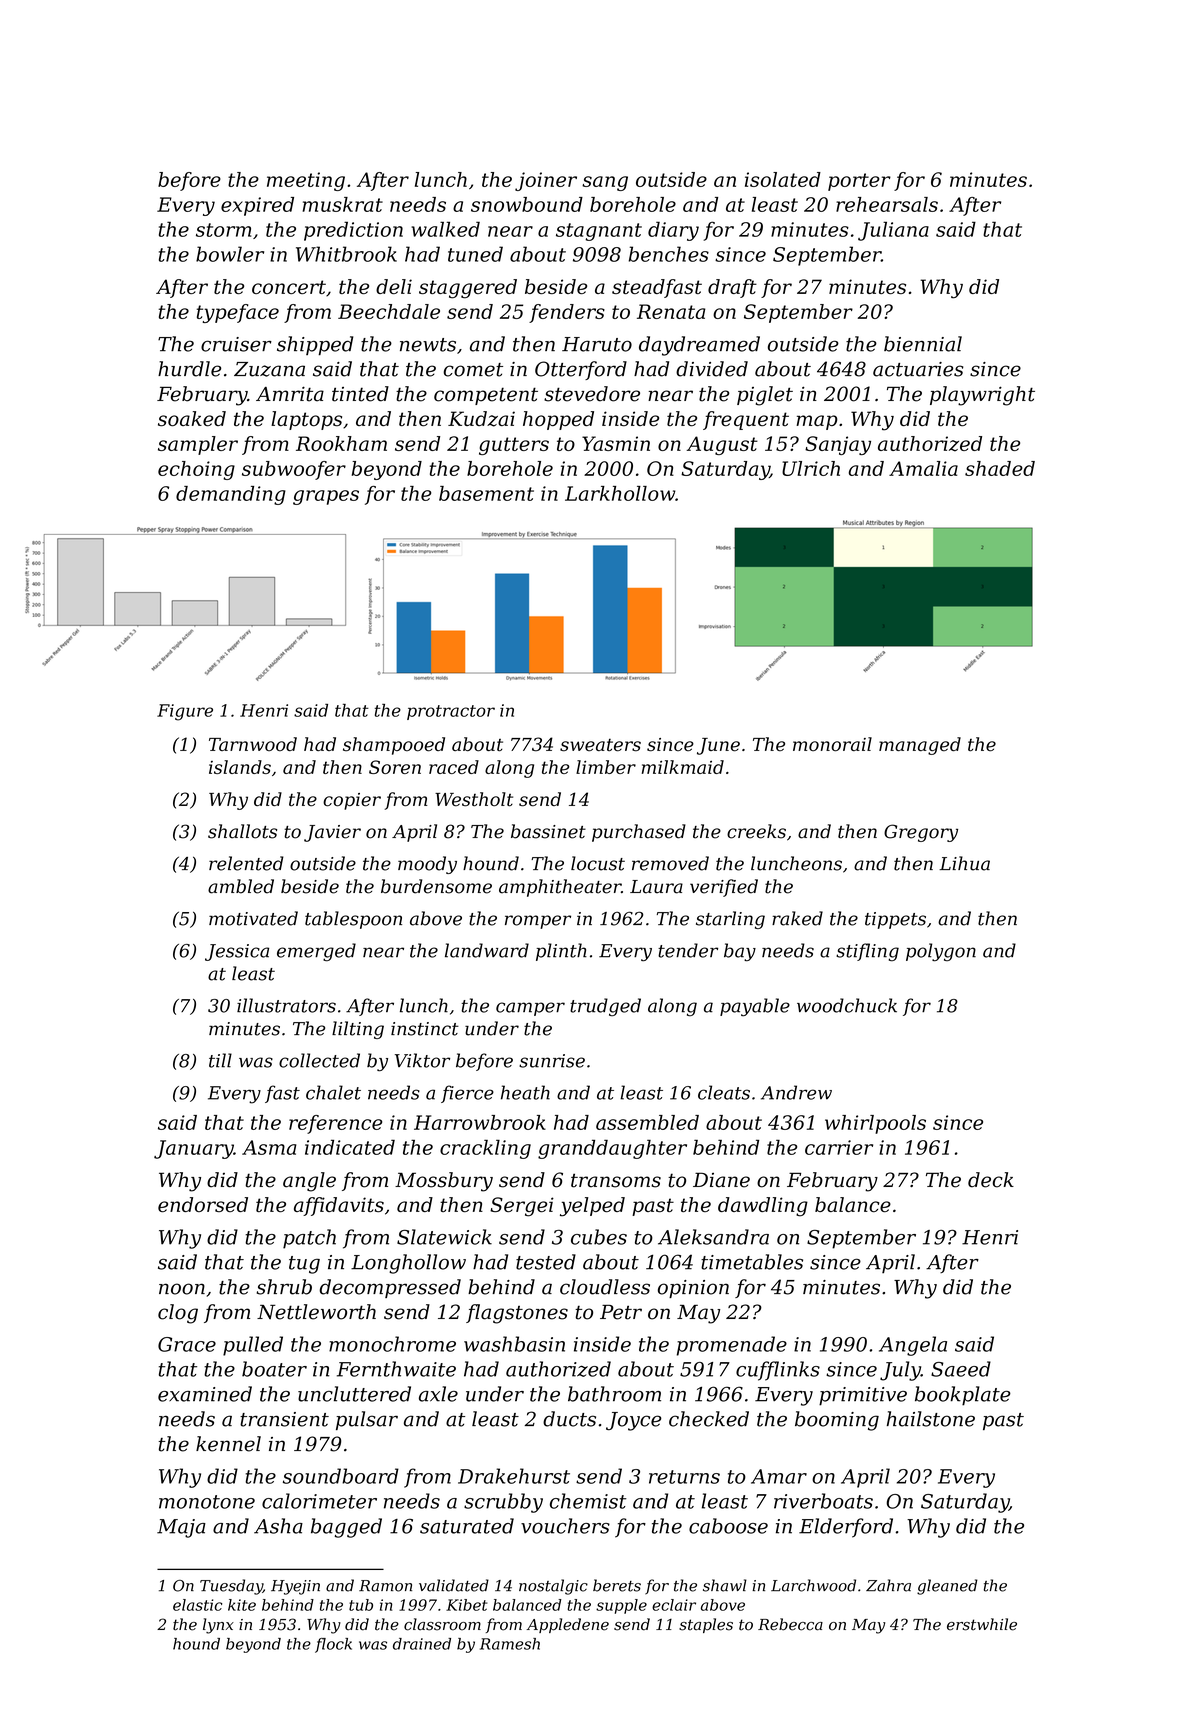 This page has height=1731, width=1195. What do you see at coordinates (811, 468) in the page?
I see `Ulrich` at bounding box center [811, 468].
